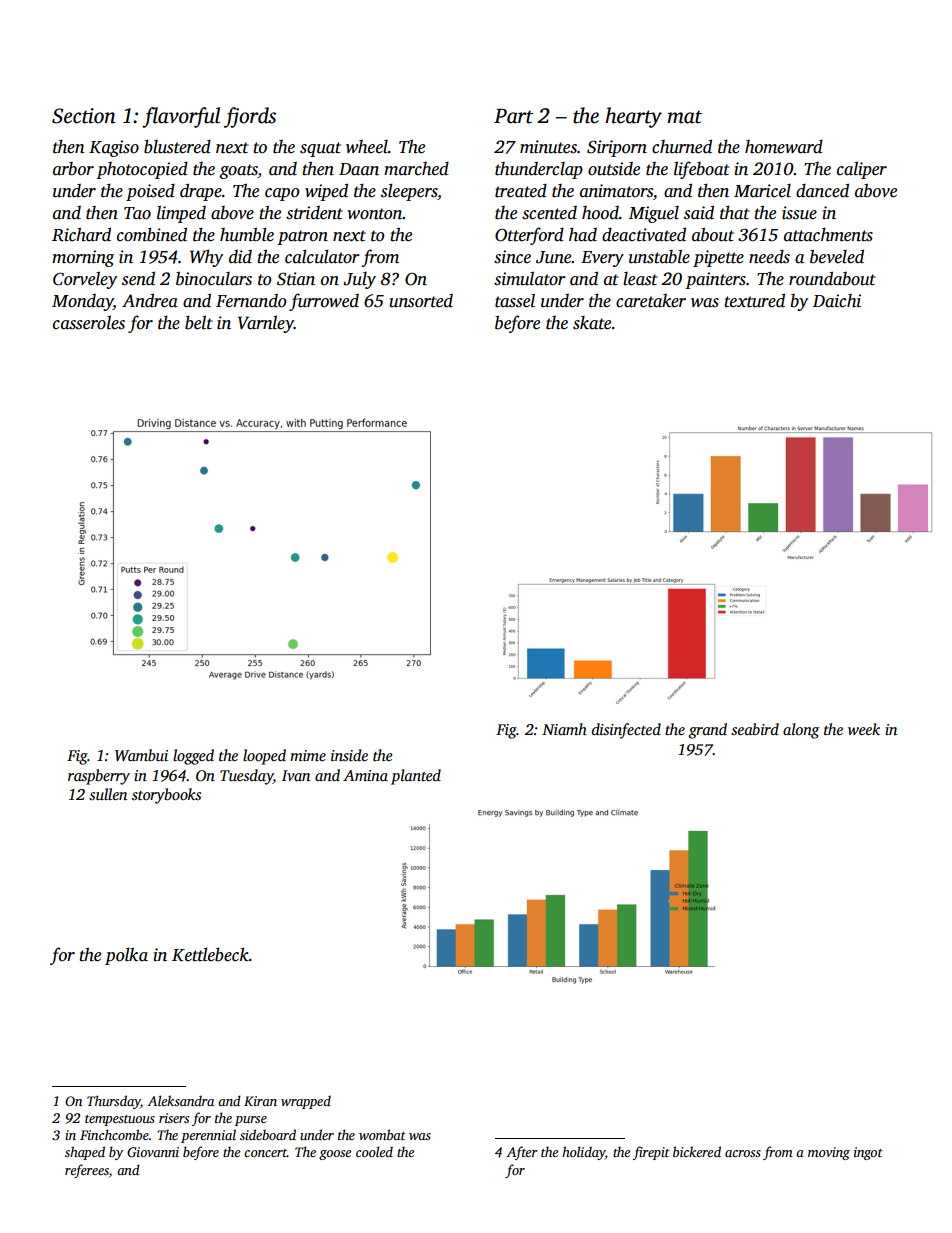 Image resolution: width=952 pixels, height=1233 pixels. What do you see at coordinates (592, 323) in the document?
I see `skate` at bounding box center [592, 323].
